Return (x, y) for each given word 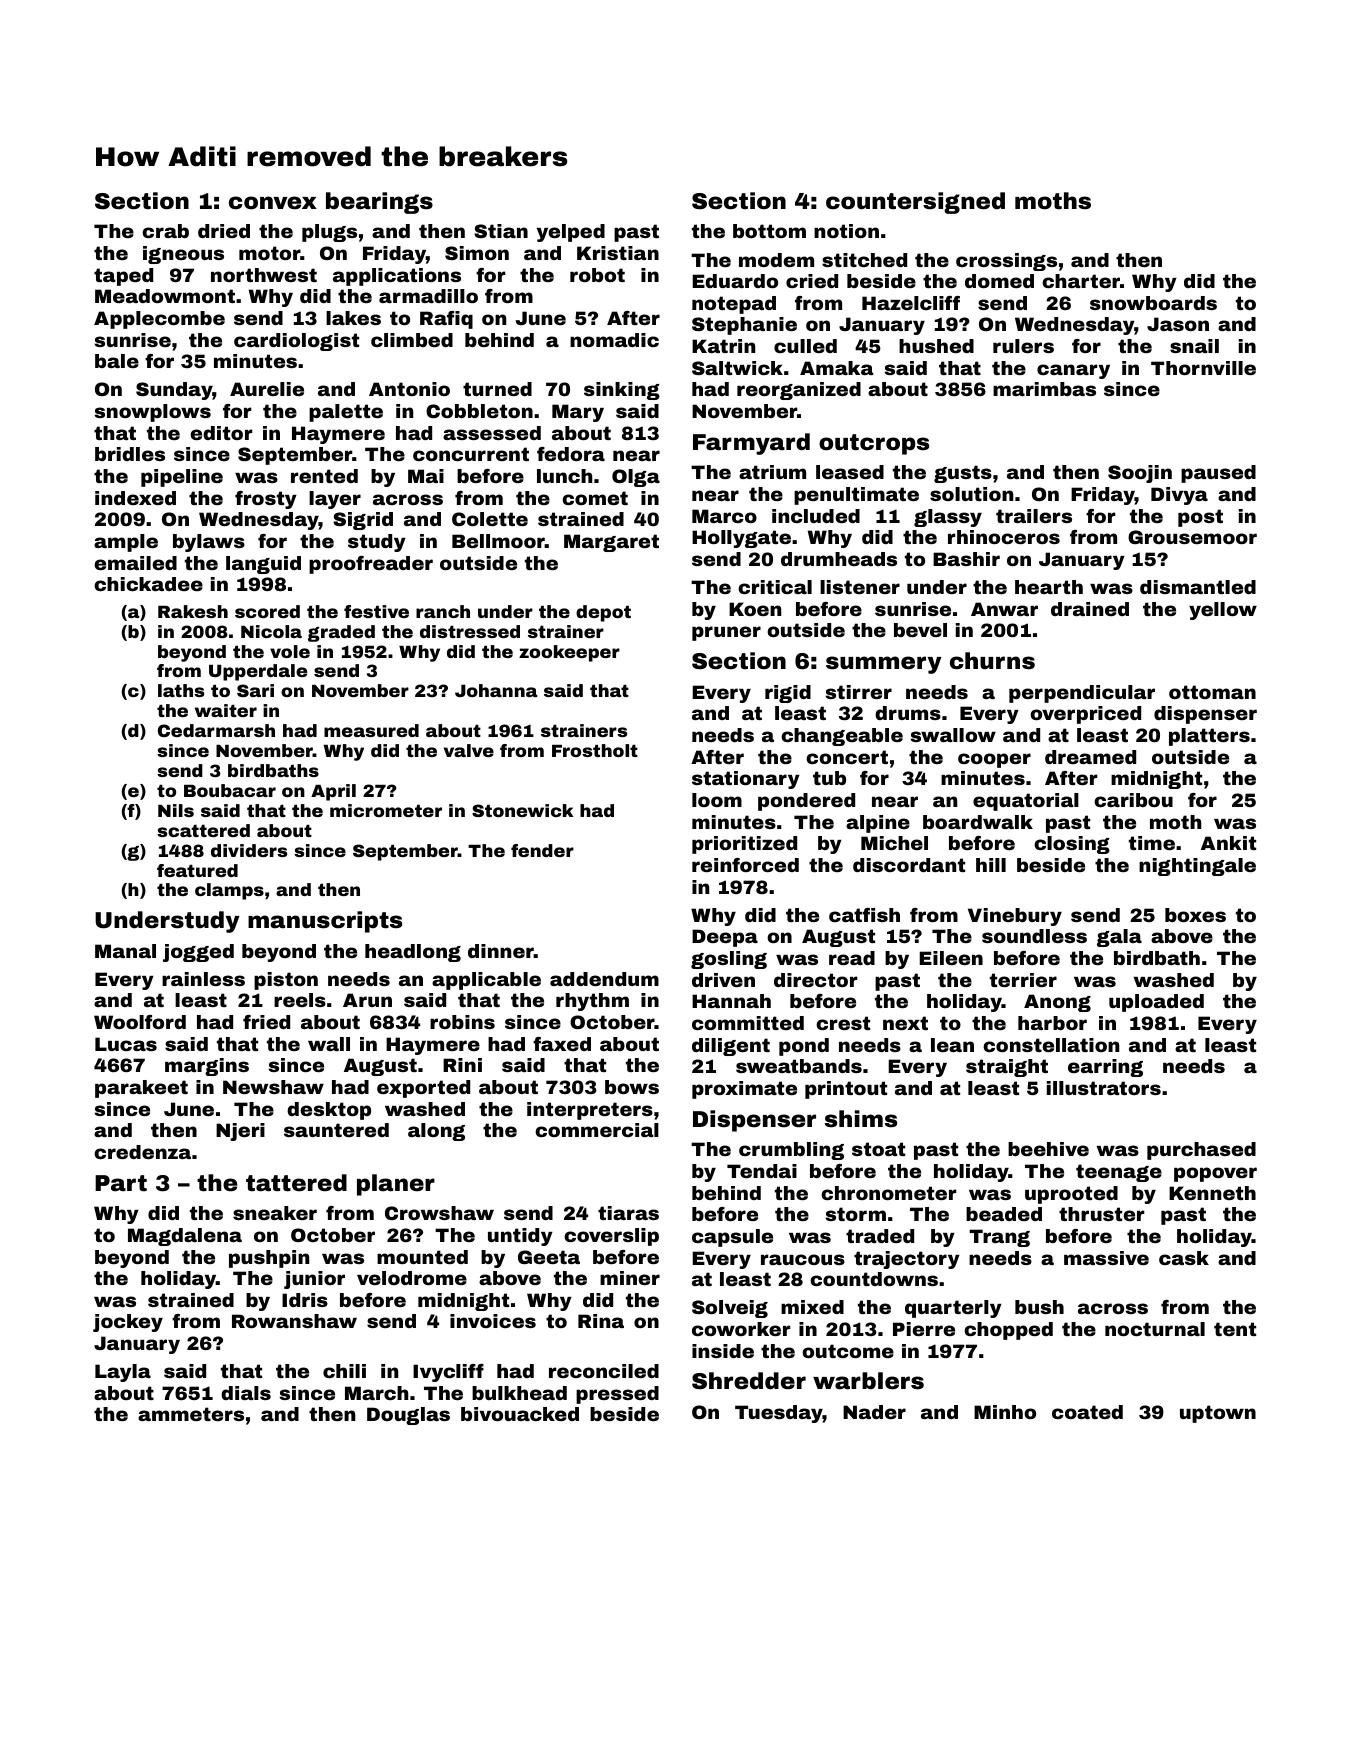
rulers (1023, 346)
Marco (724, 516)
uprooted (1071, 1195)
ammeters (191, 1414)
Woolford (140, 1022)
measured (371, 730)
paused (1218, 474)
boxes (1195, 915)
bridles (130, 454)
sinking (622, 391)
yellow (1223, 611)
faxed (562, 1044)
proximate (744, 1090)
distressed (470, 631)
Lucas (126, 1044)
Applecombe (159, 320)
